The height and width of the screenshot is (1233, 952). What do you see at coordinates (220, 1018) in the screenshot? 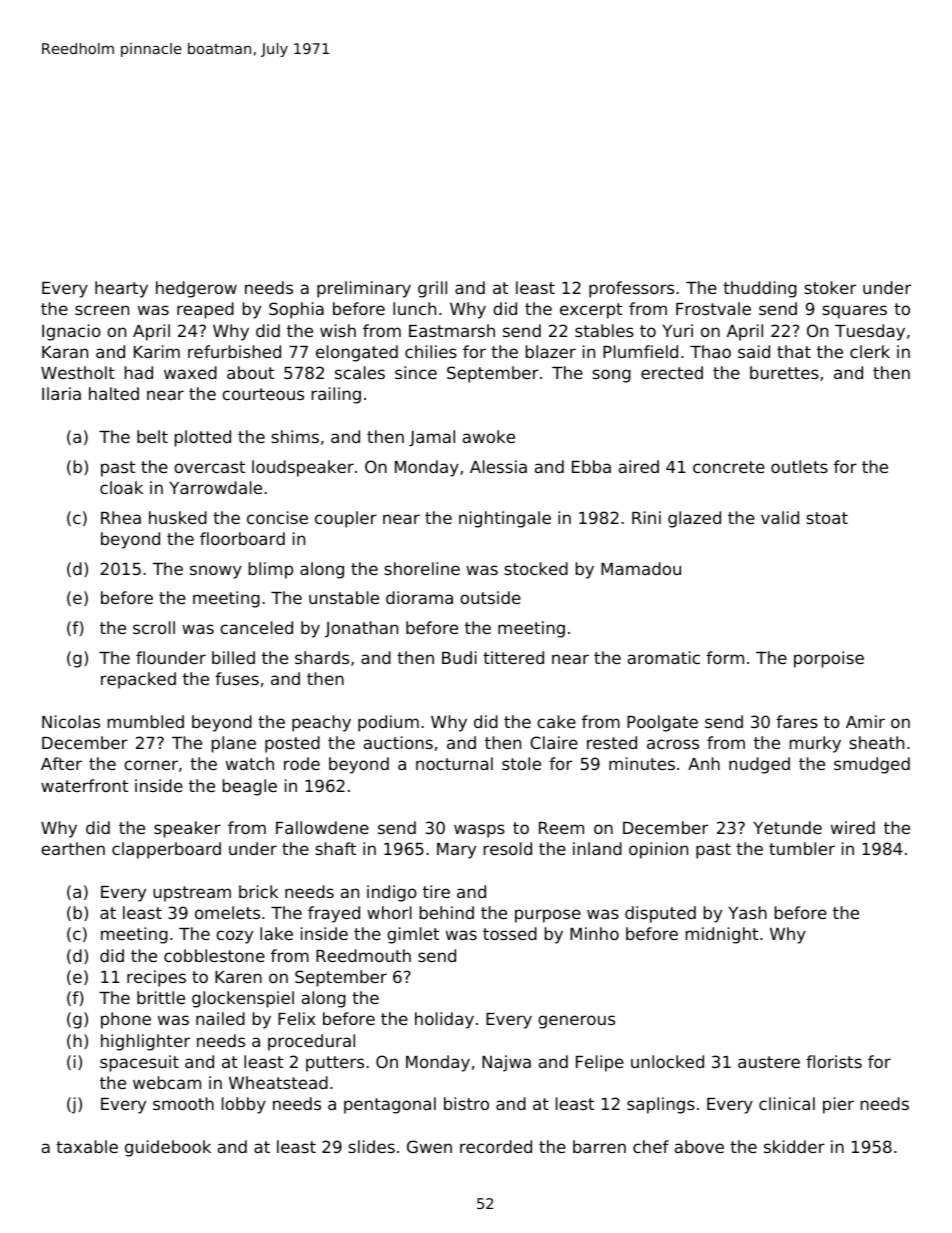
I see `nailed` at bounding box center [220, 1018].
